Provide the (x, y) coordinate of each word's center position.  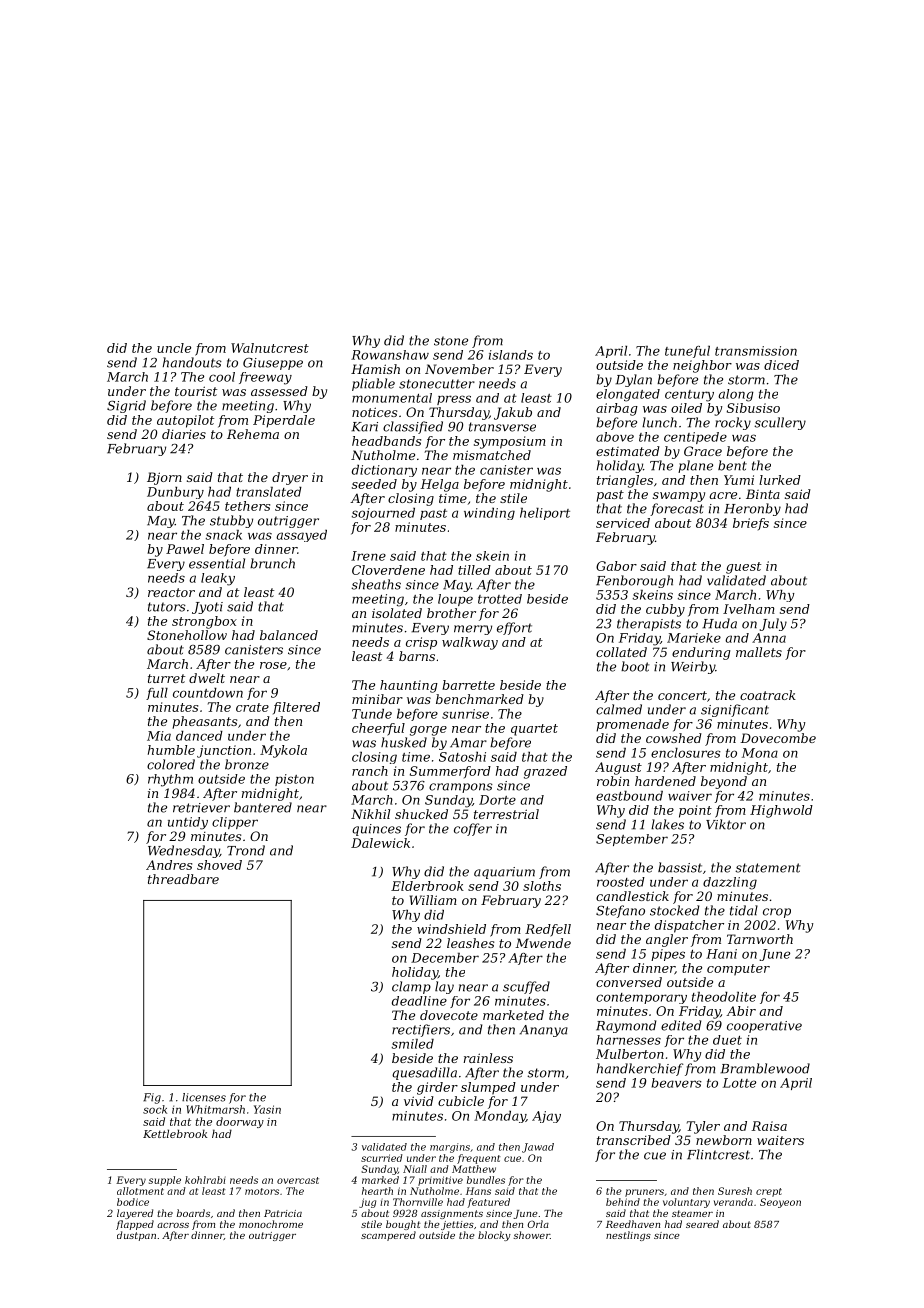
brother (451, 613)
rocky (733, 423)
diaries (184, 434)
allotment (140, 1191)
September (632, 840)
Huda (719, 623)
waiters (780, 1140)
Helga (439, 485)
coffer (473, 829)
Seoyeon (780, 1203)
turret (166, 678)
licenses (204, 1097)
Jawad (538, 1148)
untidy (188, 823)
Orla (538, 1224)
